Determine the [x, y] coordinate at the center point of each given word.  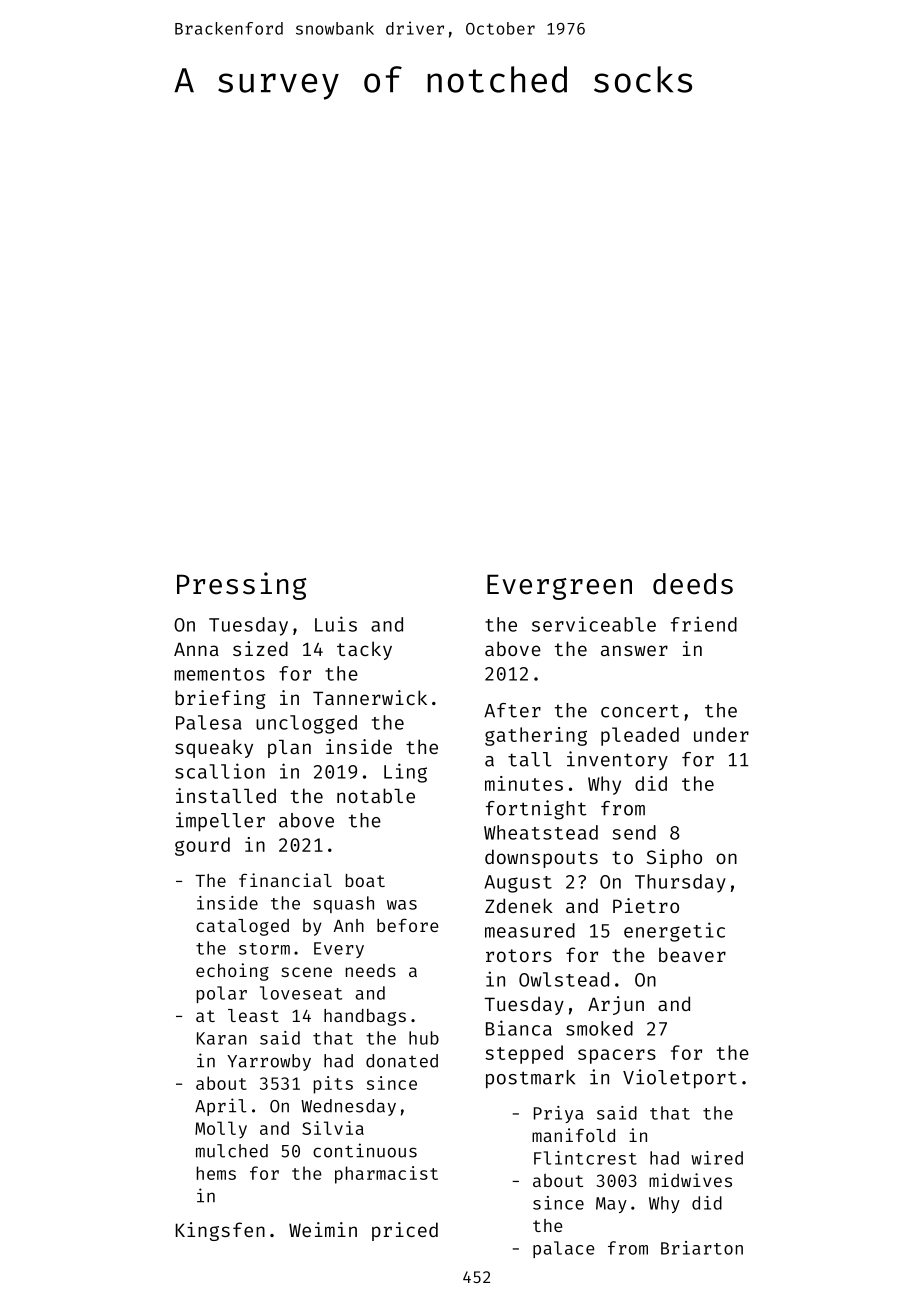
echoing [232, 972]
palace [564, 1249]
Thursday [680, 883]
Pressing [242, 586]
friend [704, 624]
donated [402, 1061]
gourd [202, 846]
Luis [336, 624]
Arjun [616, 1005]
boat [365, 880]
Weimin [323, 1229]
